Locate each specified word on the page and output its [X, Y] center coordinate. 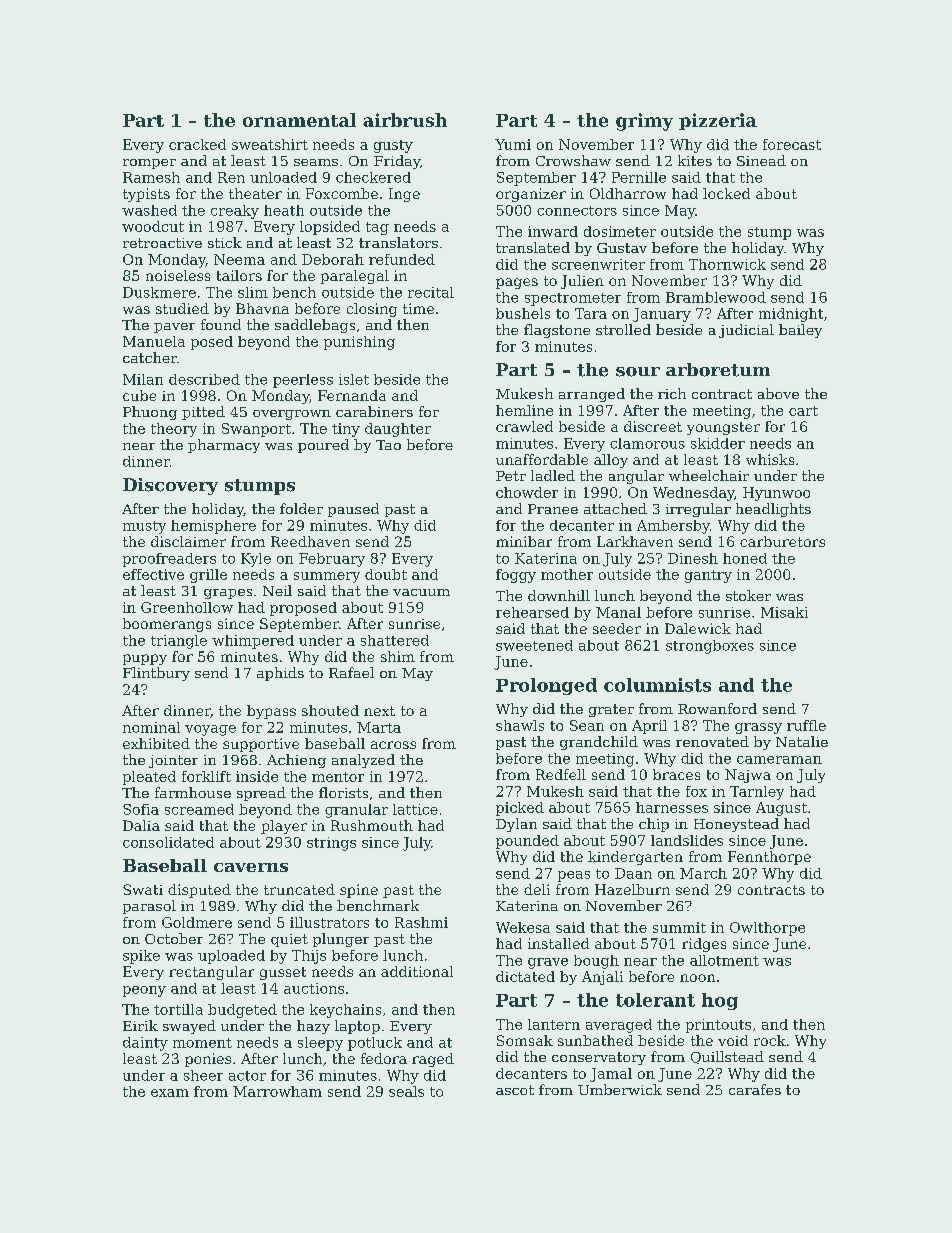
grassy [758, 728]
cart [803, 411]
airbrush [405, 120]
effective [153, 574]
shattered [395, 640]
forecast [792, 144]
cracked [197, 144]
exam [170, 1093]
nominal [151, 727]
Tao [388, 445]
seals [406, 1091]
